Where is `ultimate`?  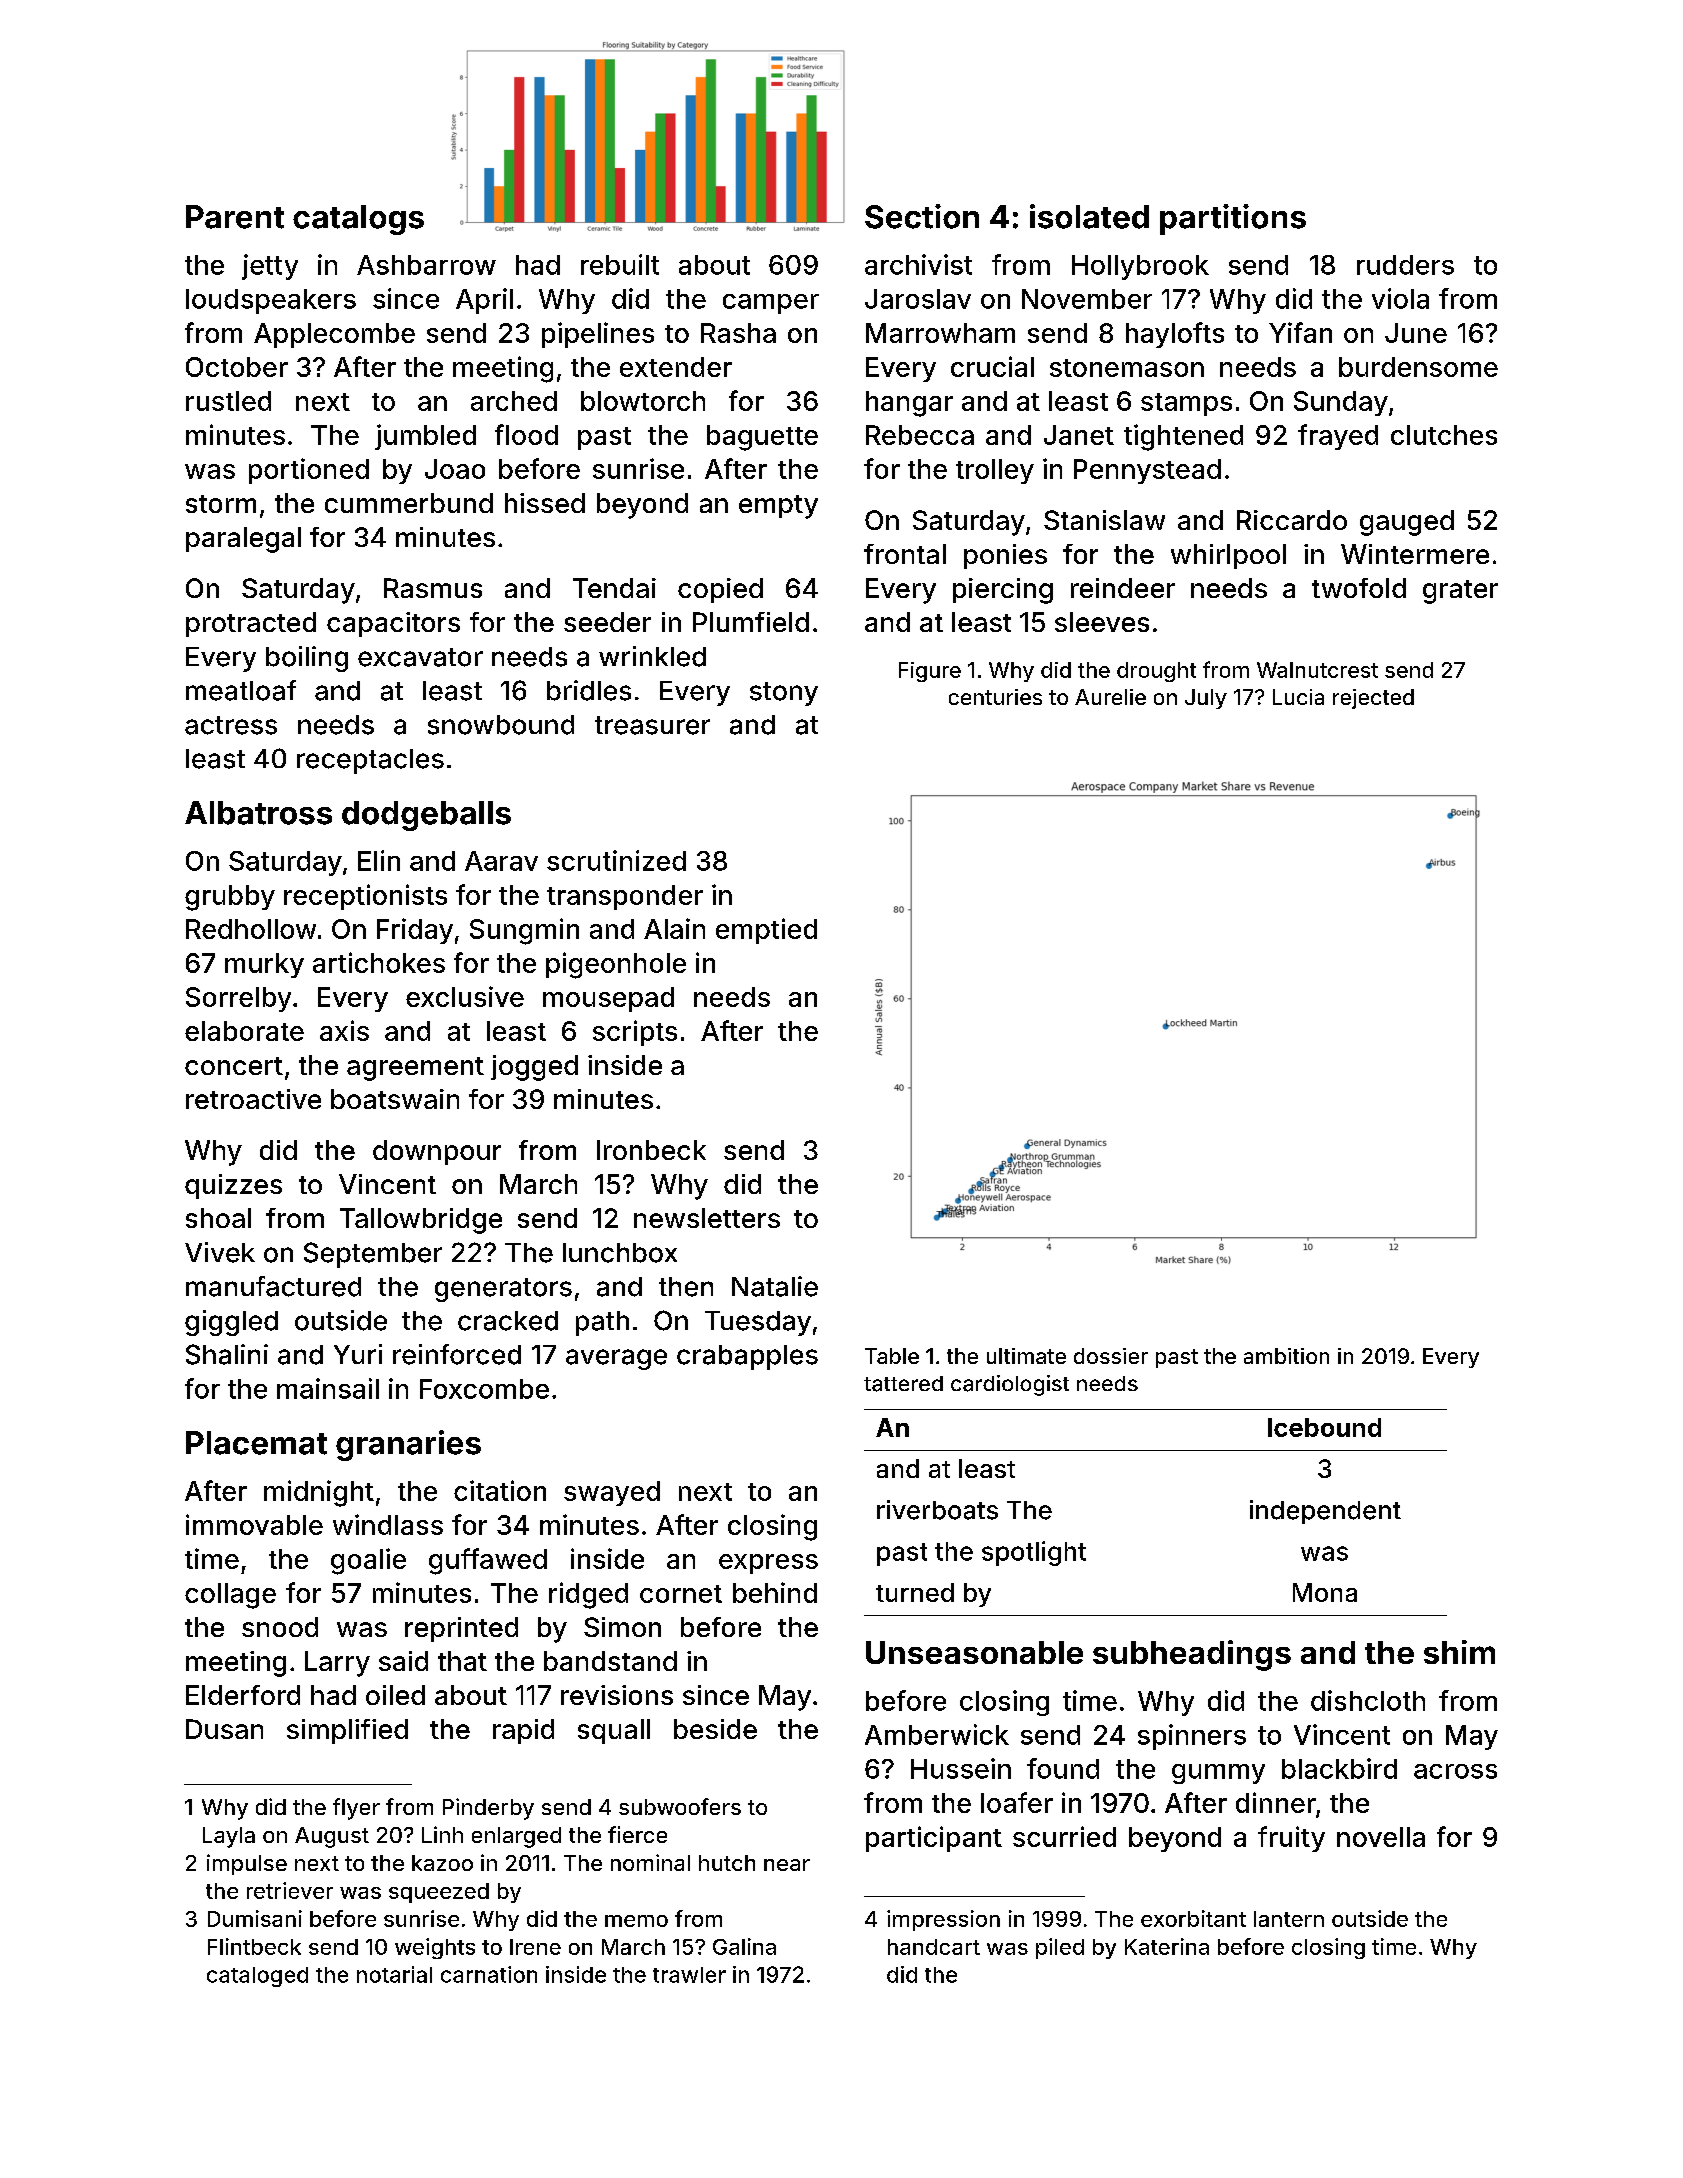
ultimate is located at coordinates (1026, 1356).
